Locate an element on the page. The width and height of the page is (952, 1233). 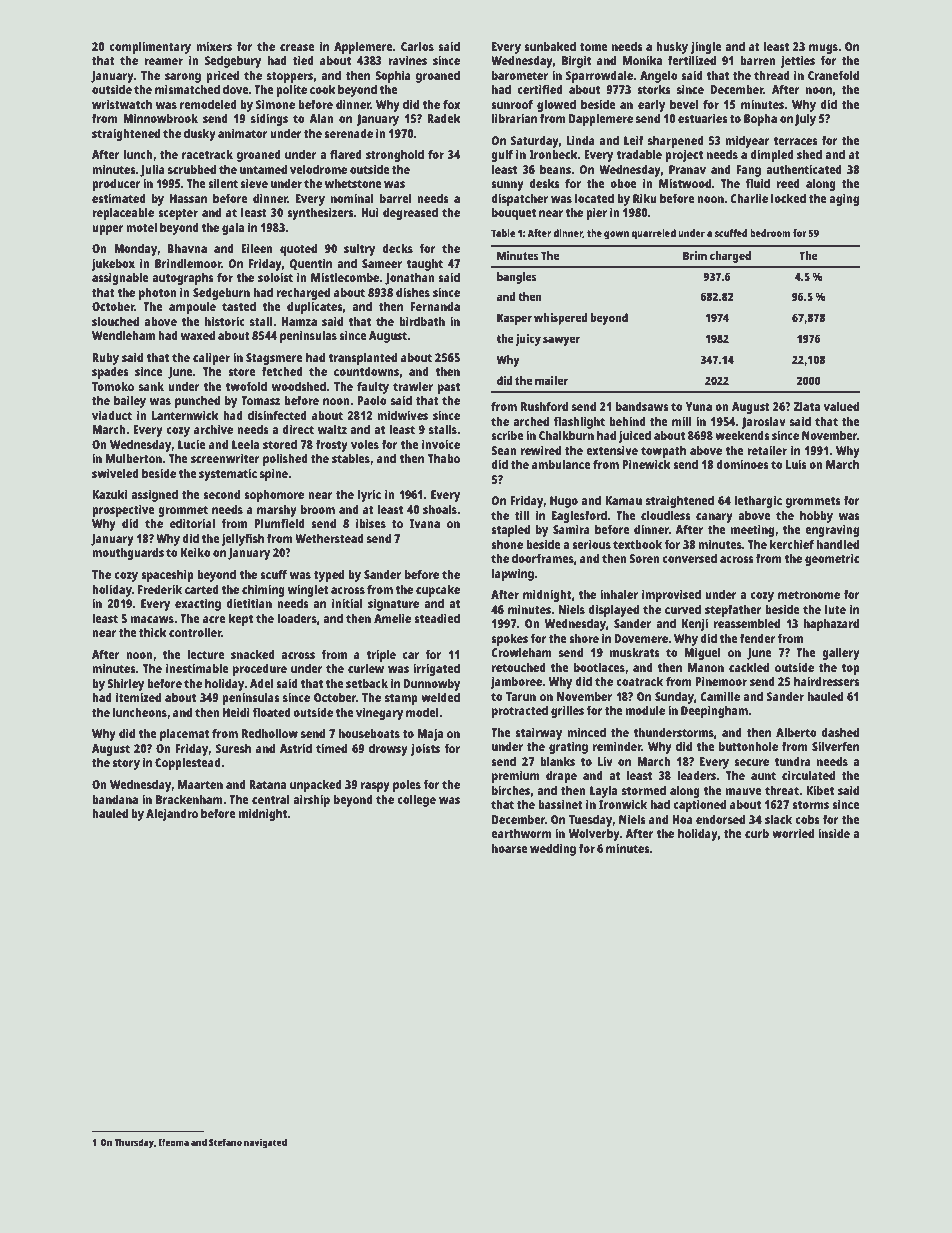
shore is located at coordinates (584, 638).
